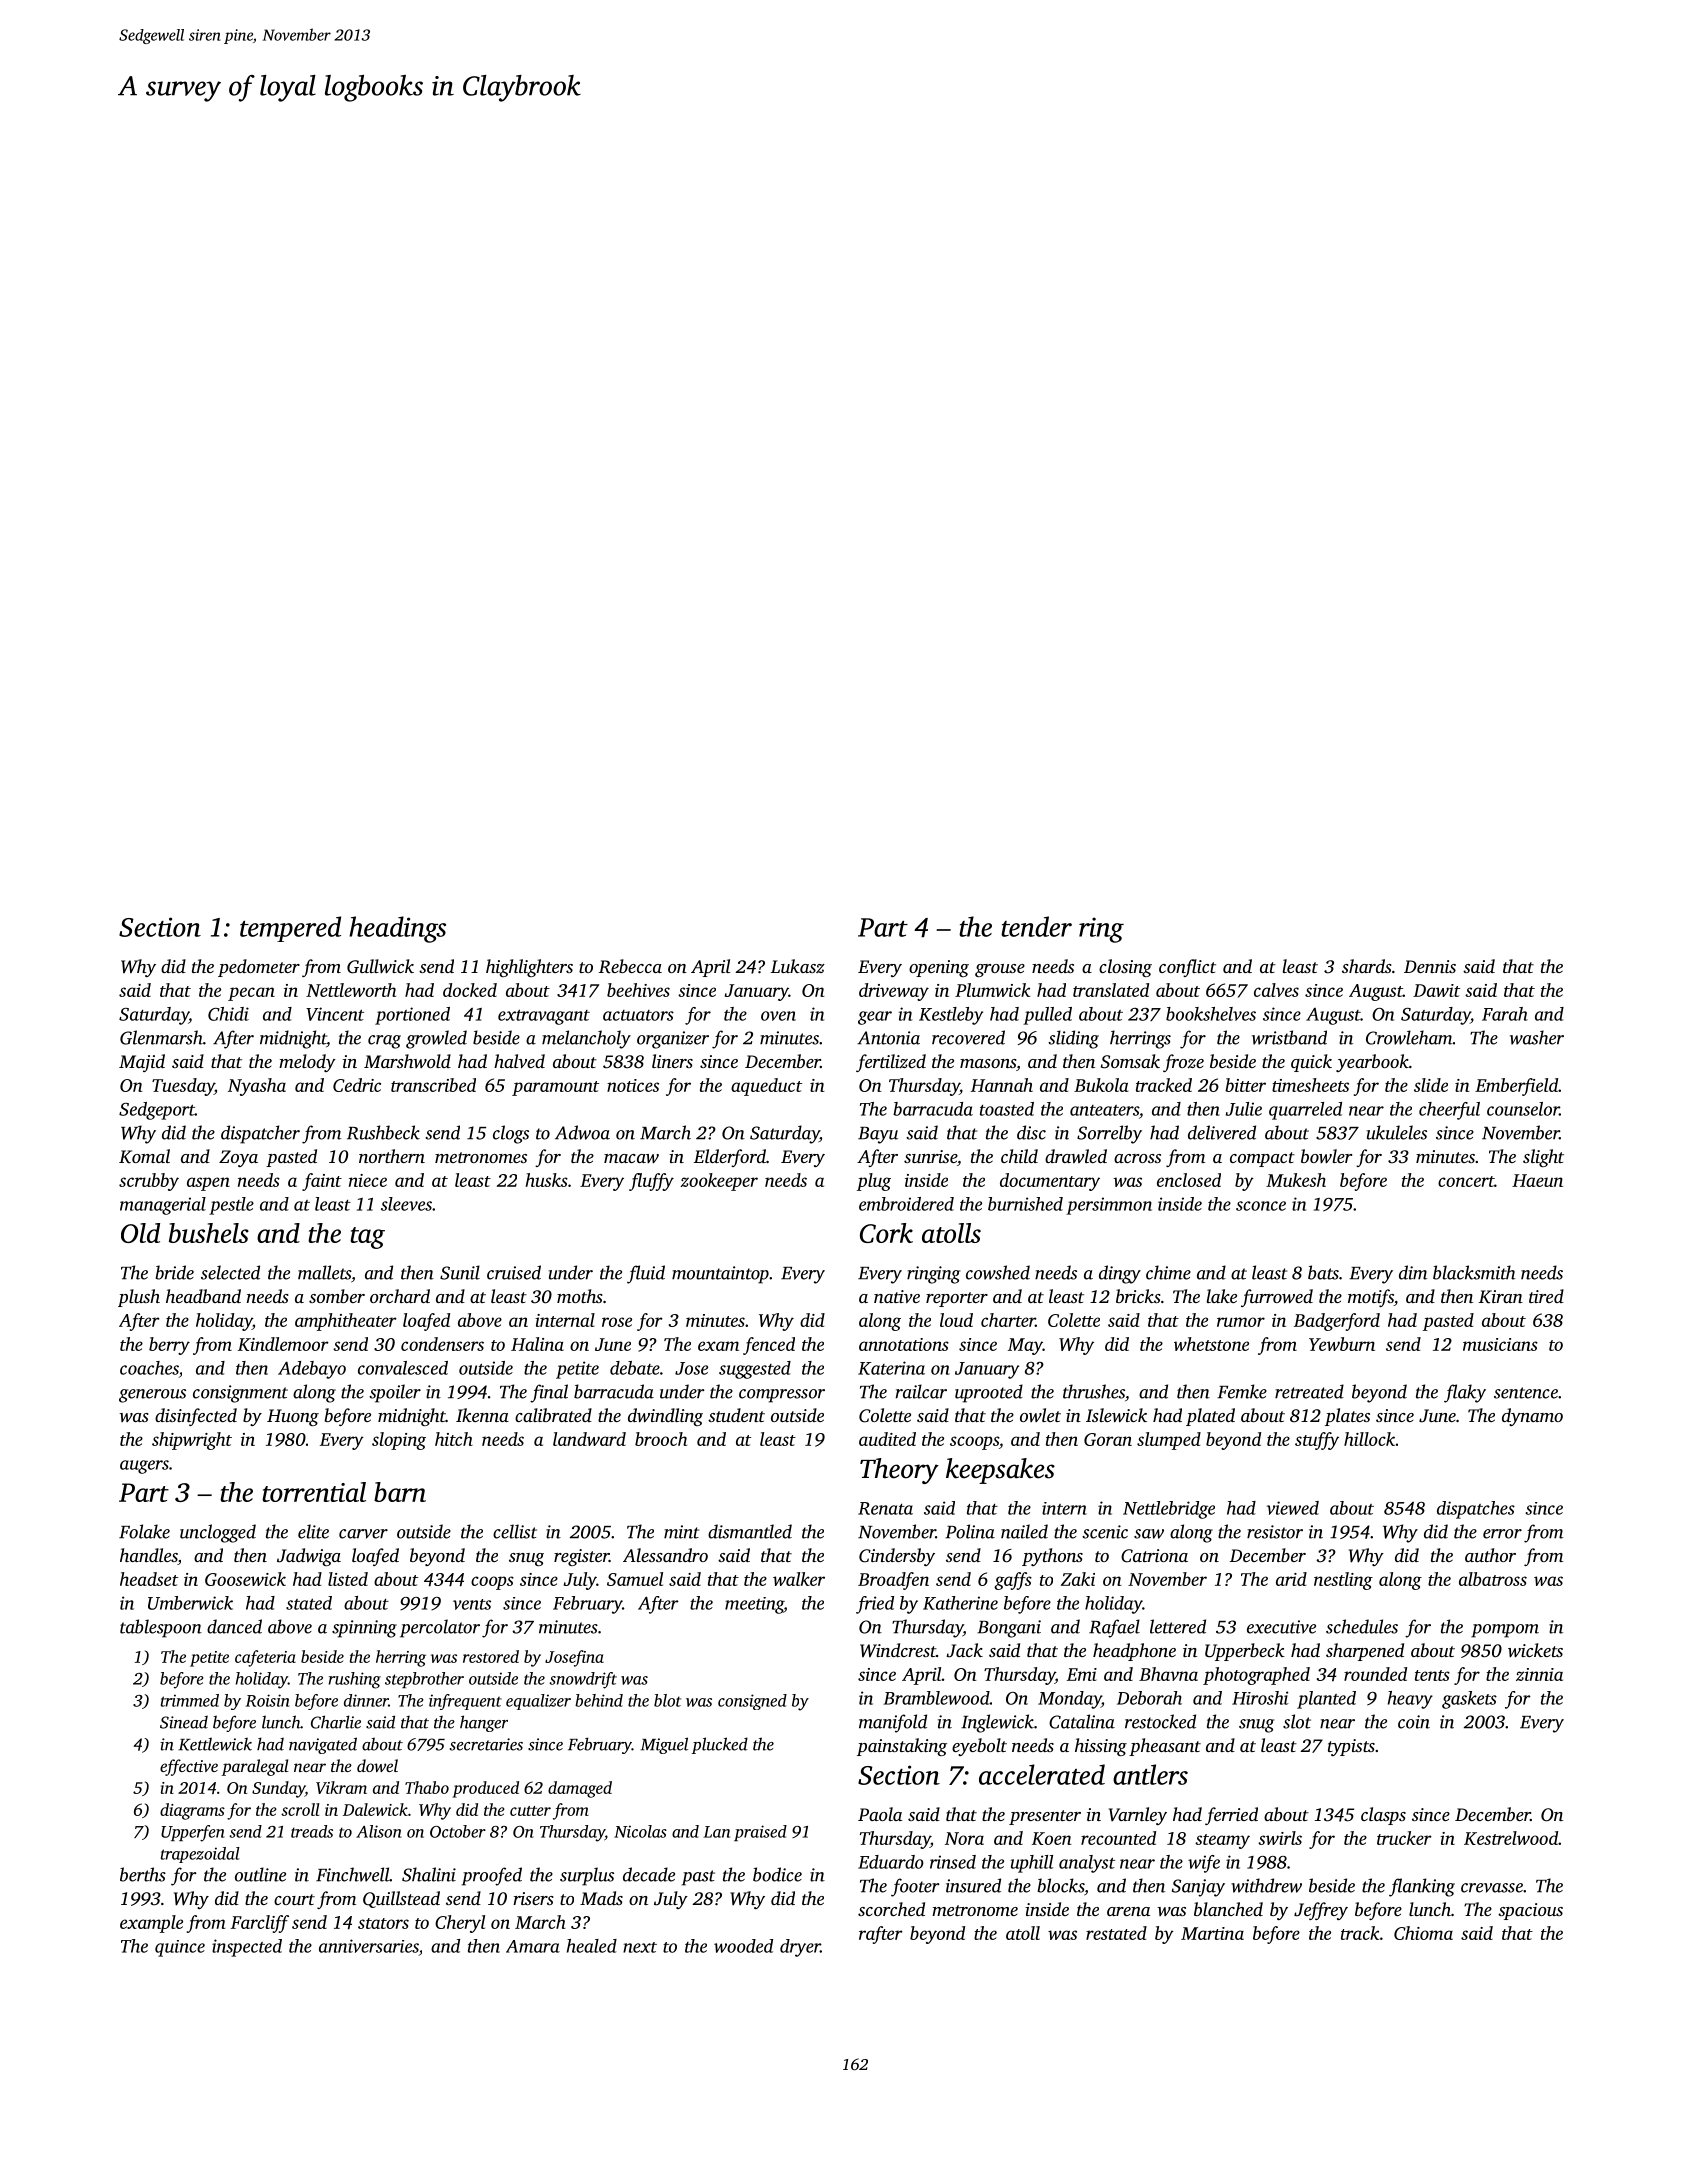  What do you see at coordinates (290, 929) in the page?
I see `tempered` at bounding box center [290, 929].
